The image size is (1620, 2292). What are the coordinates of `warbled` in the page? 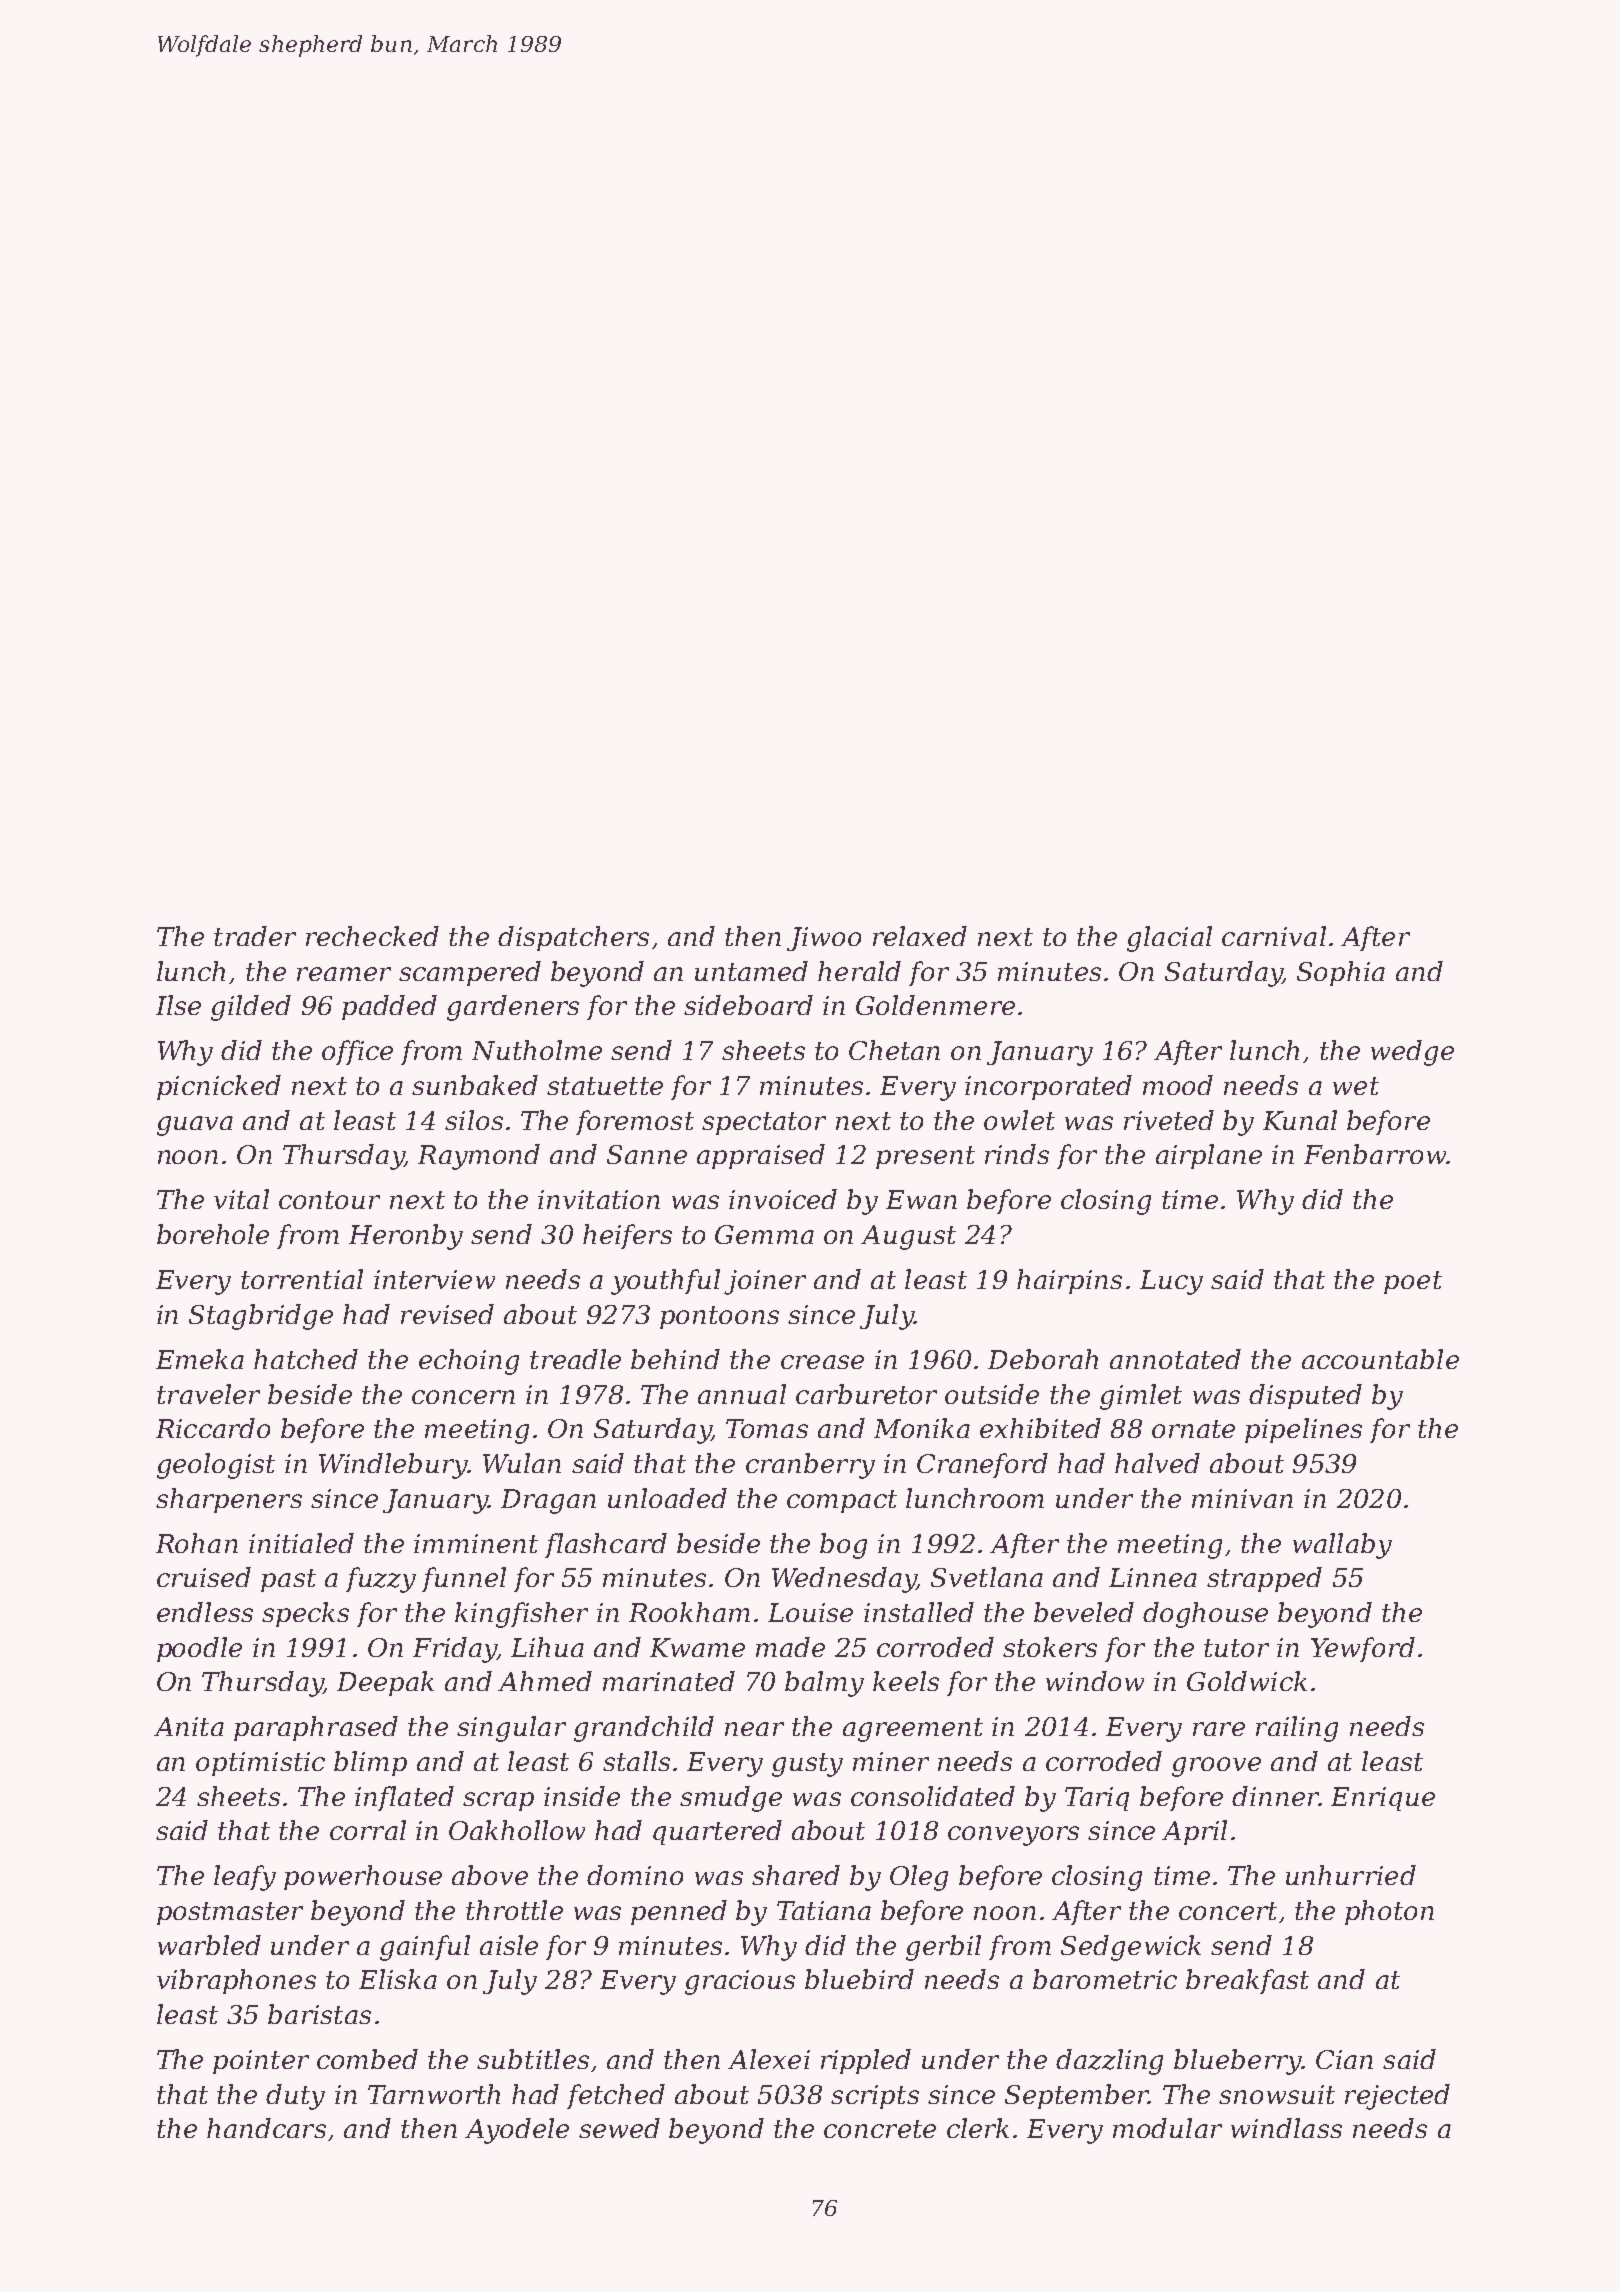 It's located at (209, 1945).
